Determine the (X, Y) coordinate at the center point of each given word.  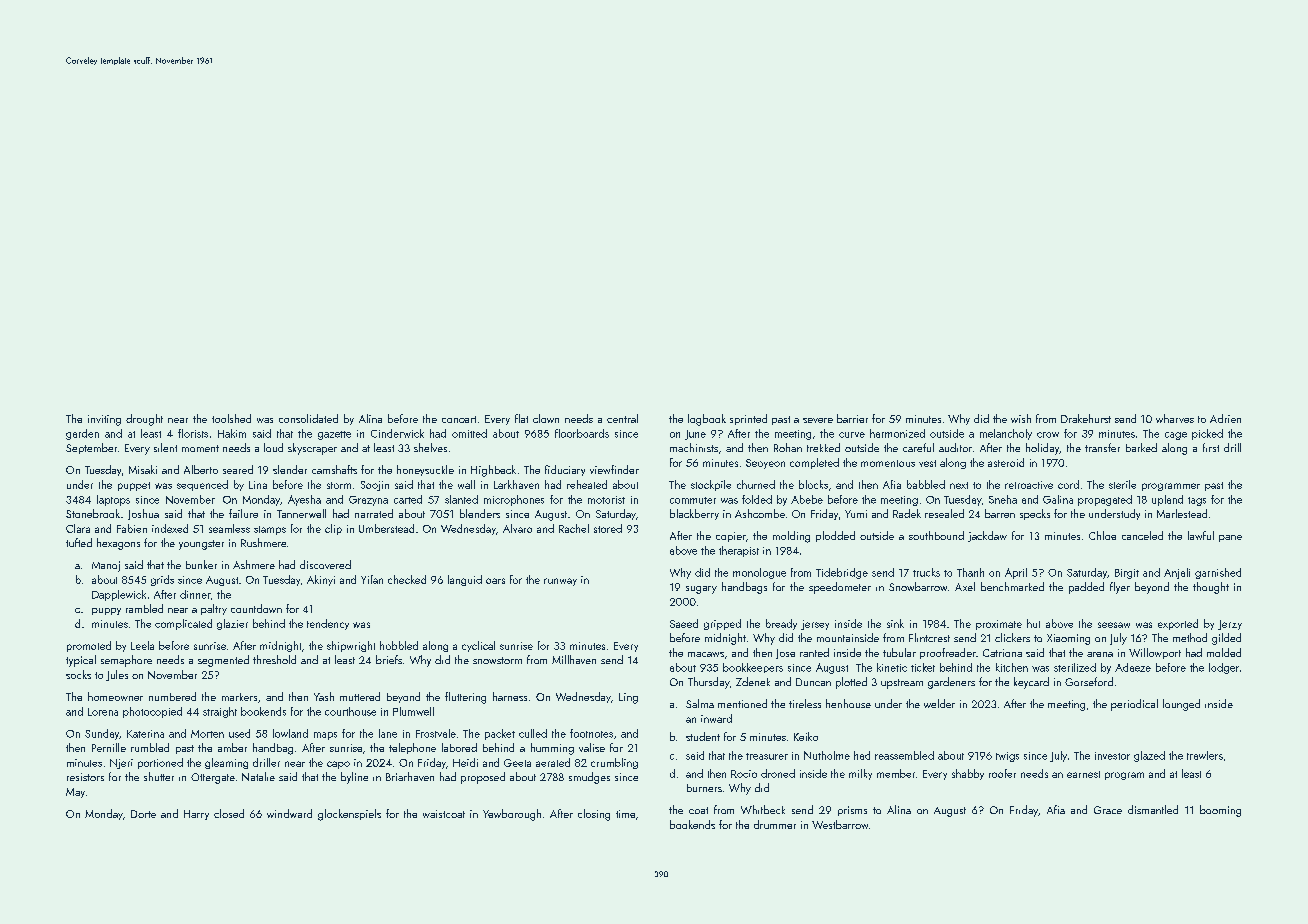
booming (1220, 811)
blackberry (694, 514)
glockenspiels (349, 815)
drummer (775, 824)
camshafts (334, 469)
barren (1000, 513)
